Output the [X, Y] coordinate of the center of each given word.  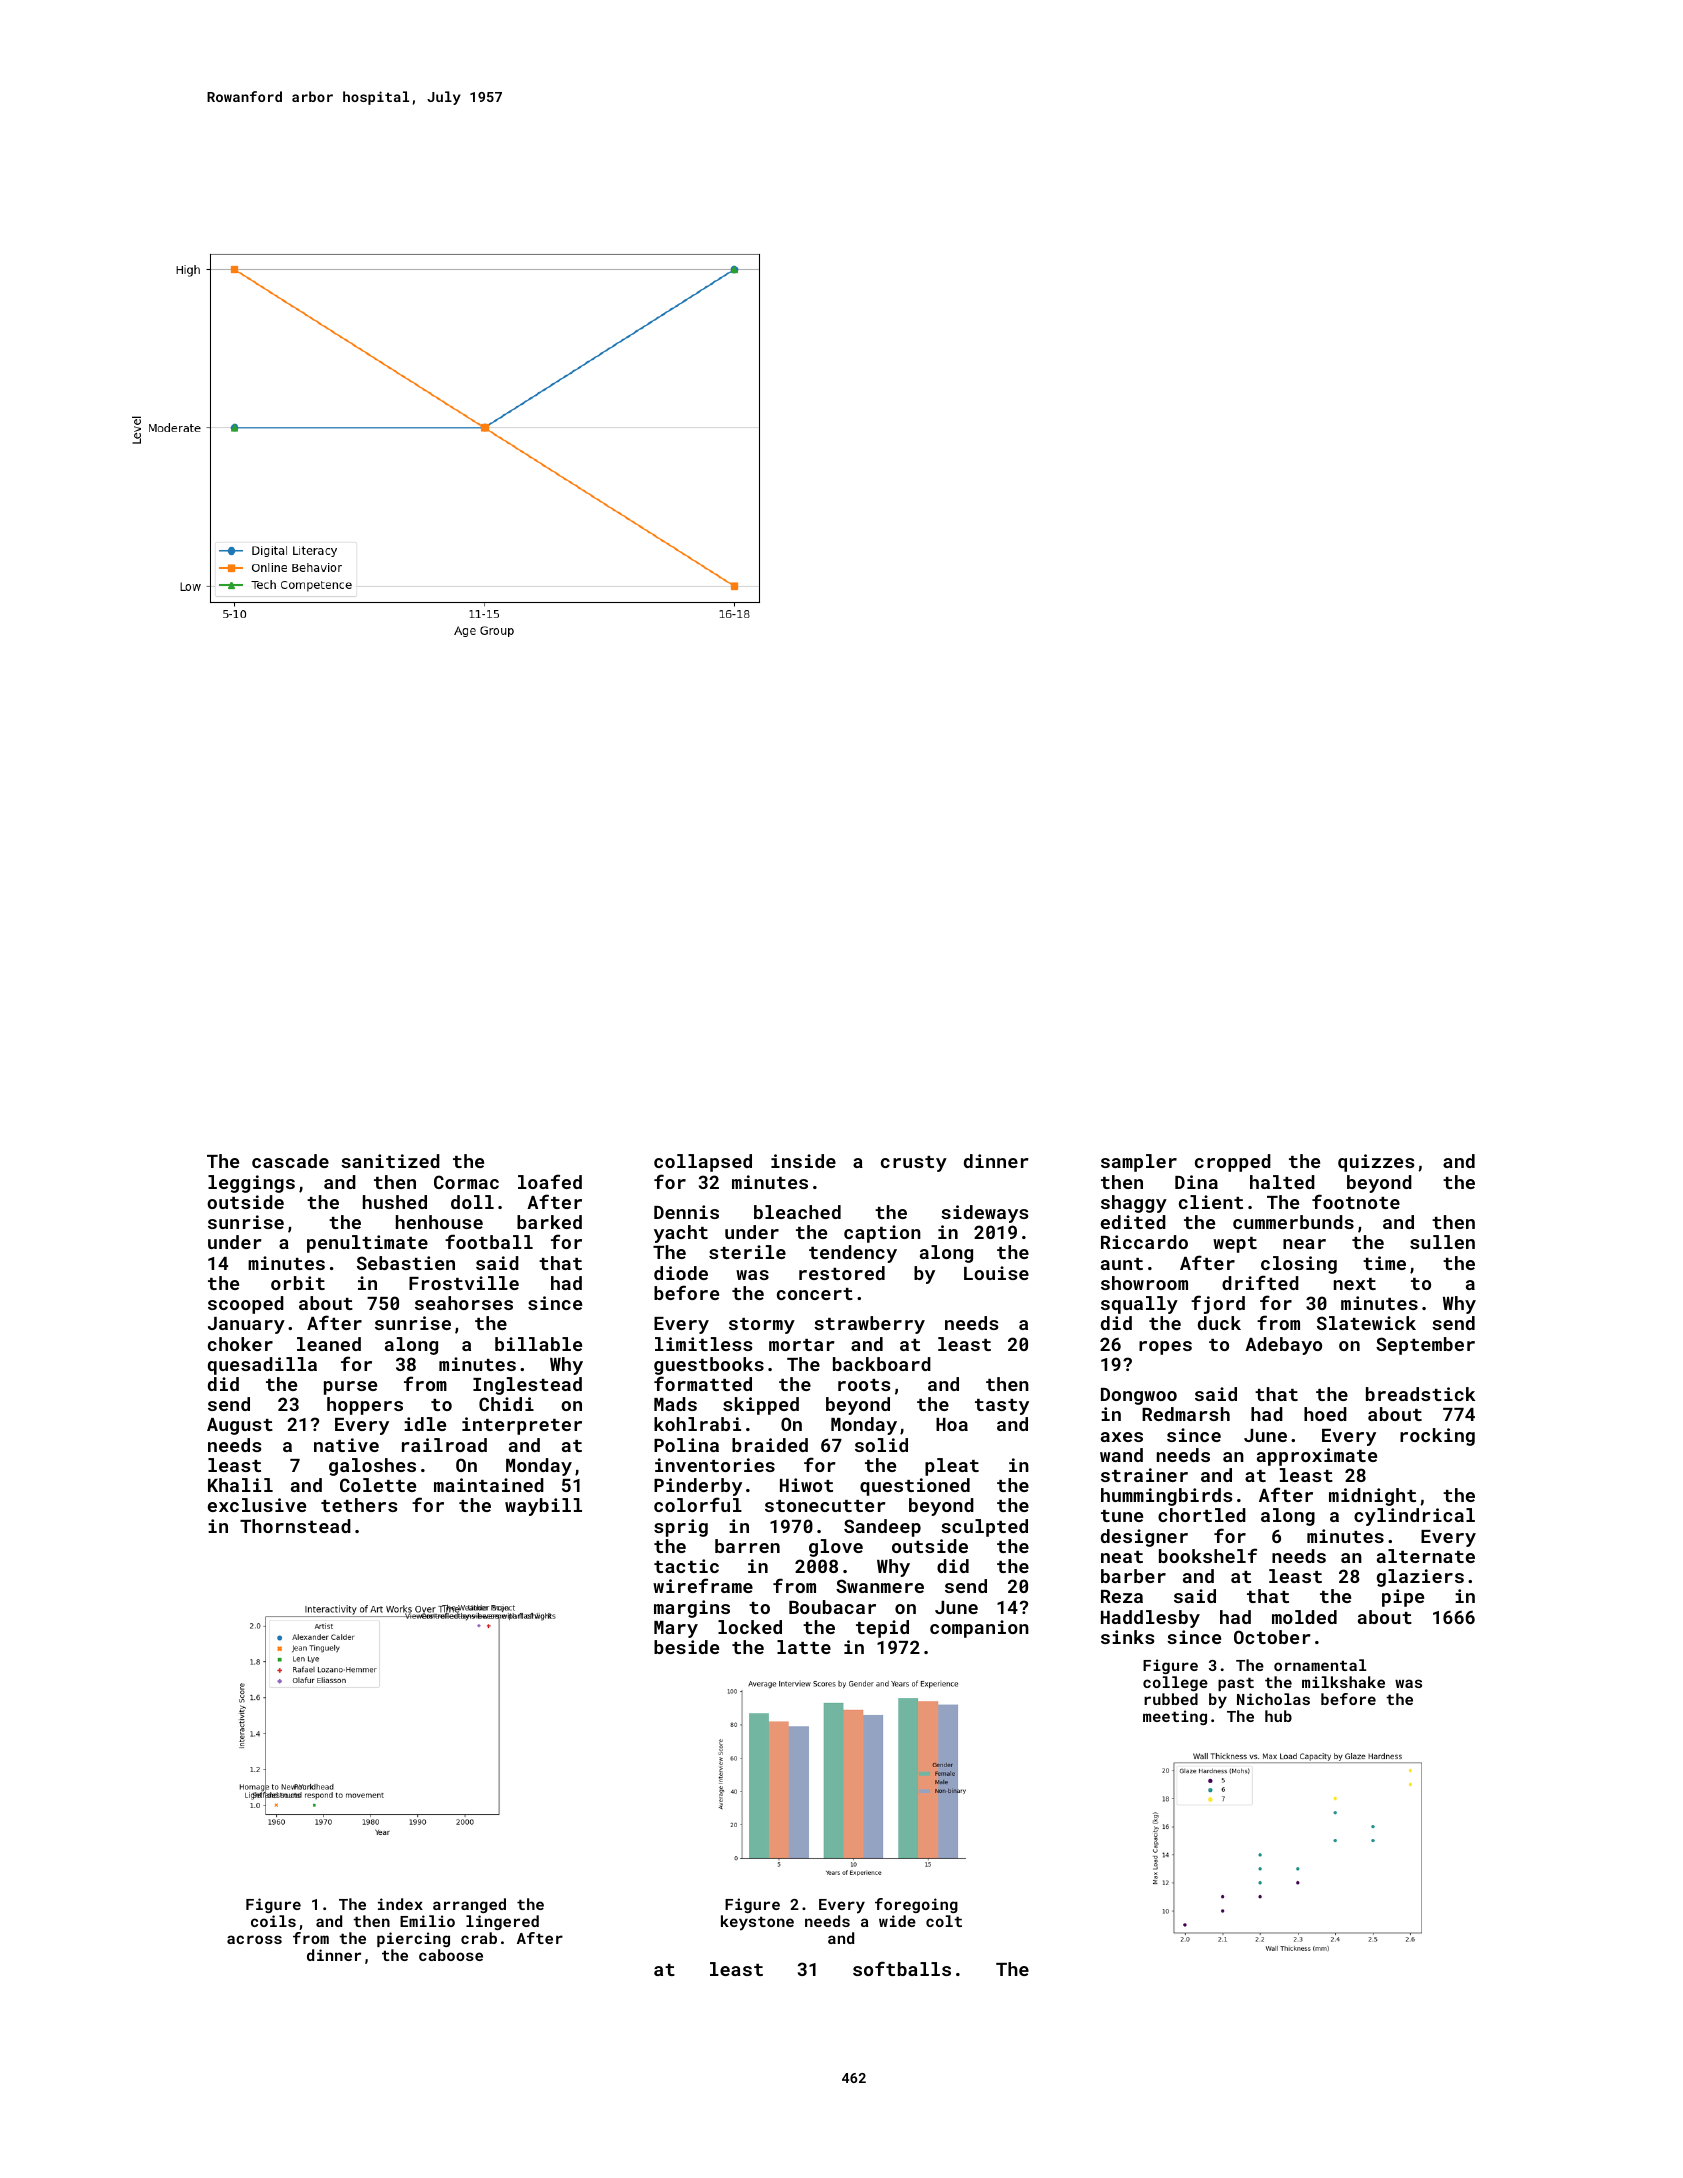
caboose [451, 1955]
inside [803, 1161]
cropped [1233, 1163]
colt [944, 1921]
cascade [290, 1161]
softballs [902, 1968]
